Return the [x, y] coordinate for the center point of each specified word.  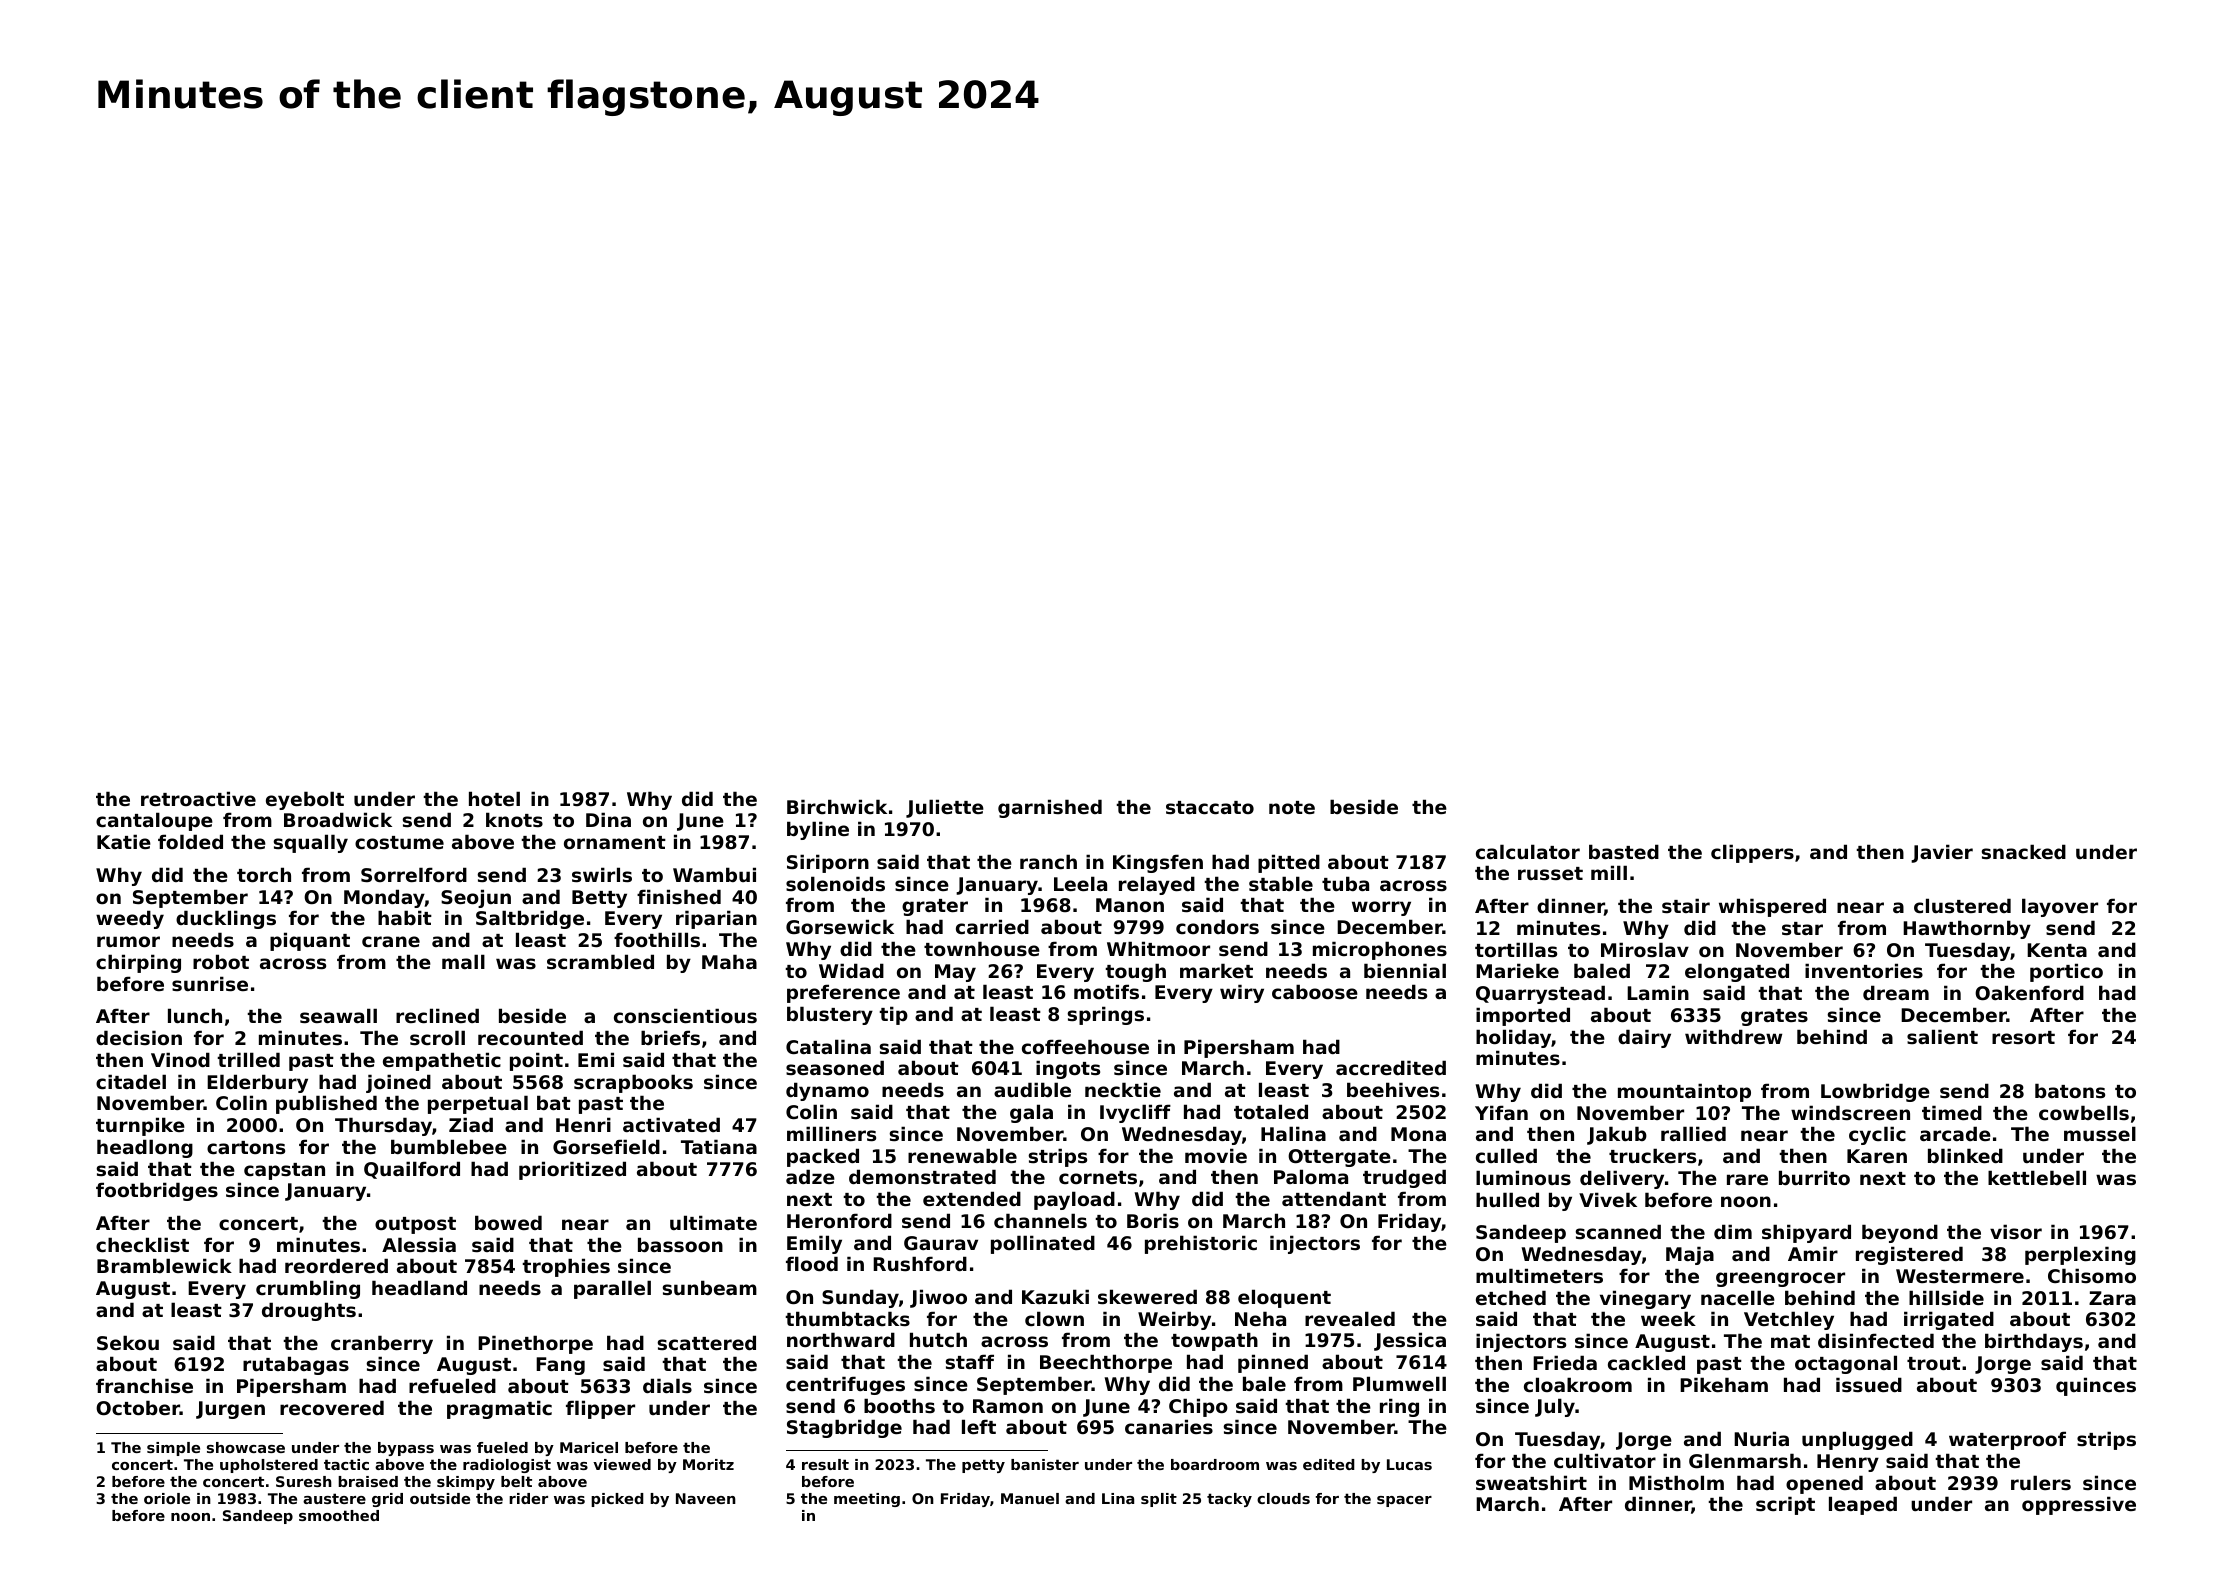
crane [391, 941]
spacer [1404, 1501]
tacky [1229, 1500]
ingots [1068, 1069]
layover [2060, 907]
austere [334, 1498]
